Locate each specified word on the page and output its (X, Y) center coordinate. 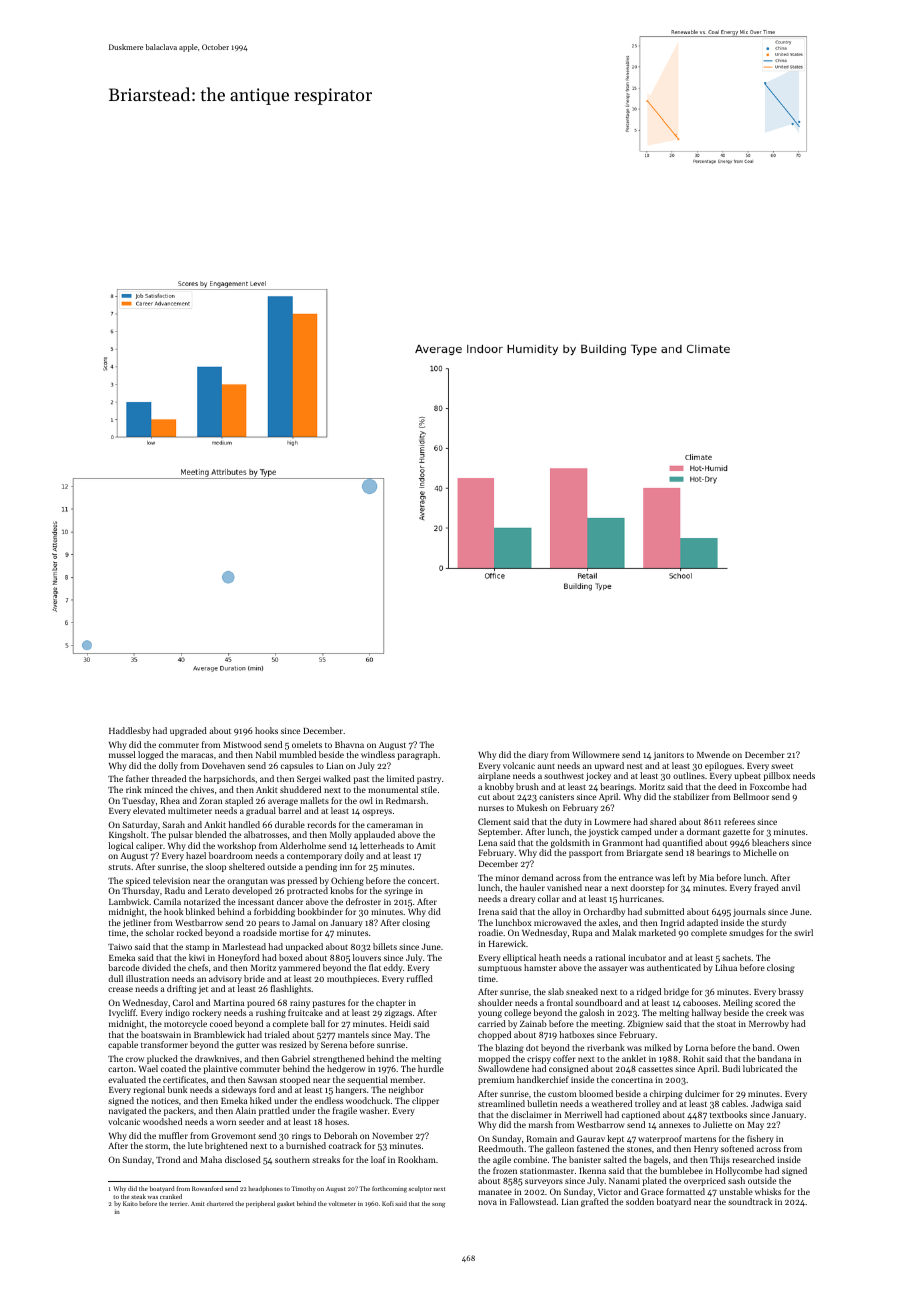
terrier (179, 1204)
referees (739, 821)
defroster (363, 901)
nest (635, 766)
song (438, 1205)
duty (573, 822)
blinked (200, 911)
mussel (122, 754)
